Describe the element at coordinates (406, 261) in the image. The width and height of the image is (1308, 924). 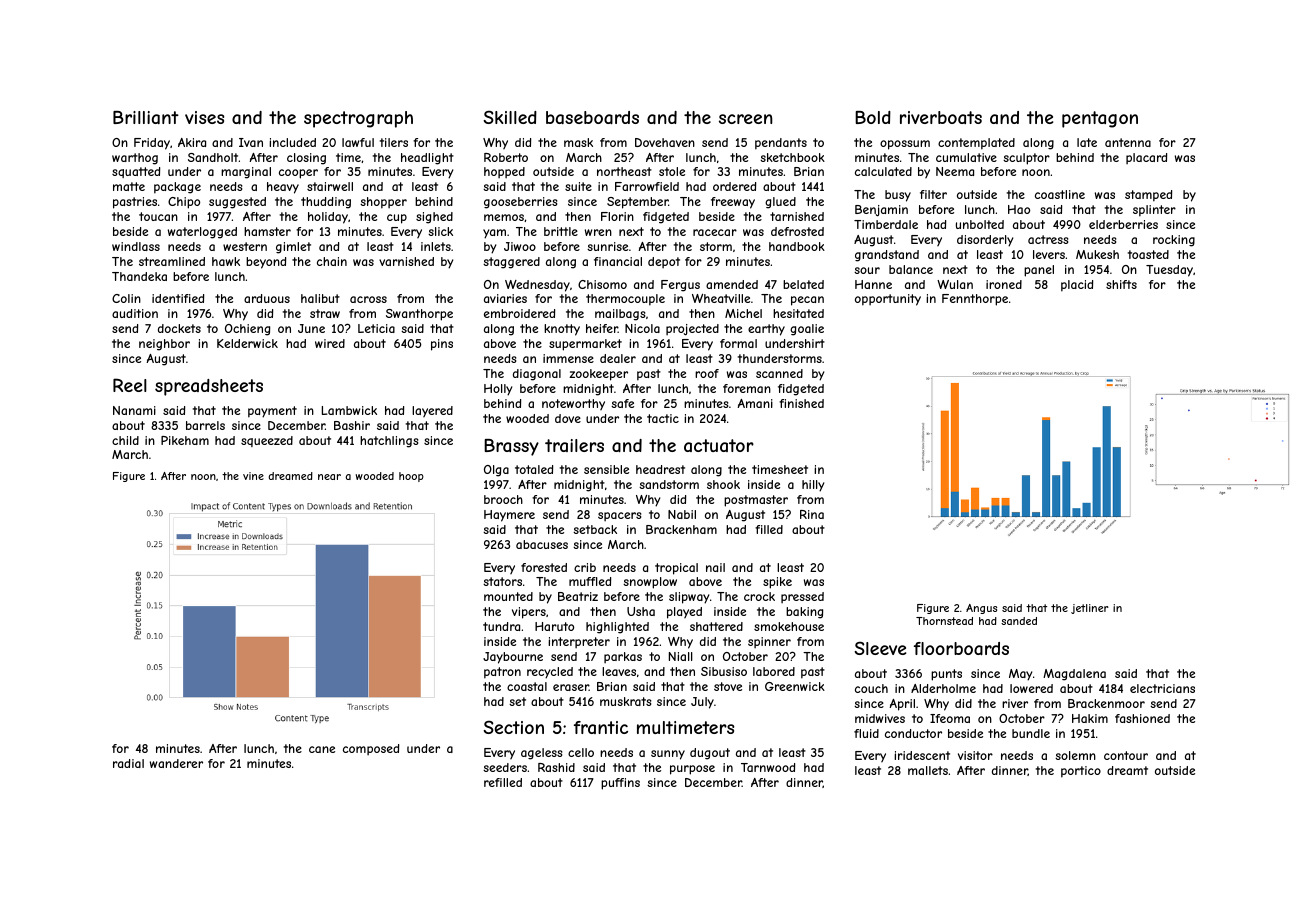
I see `varnished` at that location.
